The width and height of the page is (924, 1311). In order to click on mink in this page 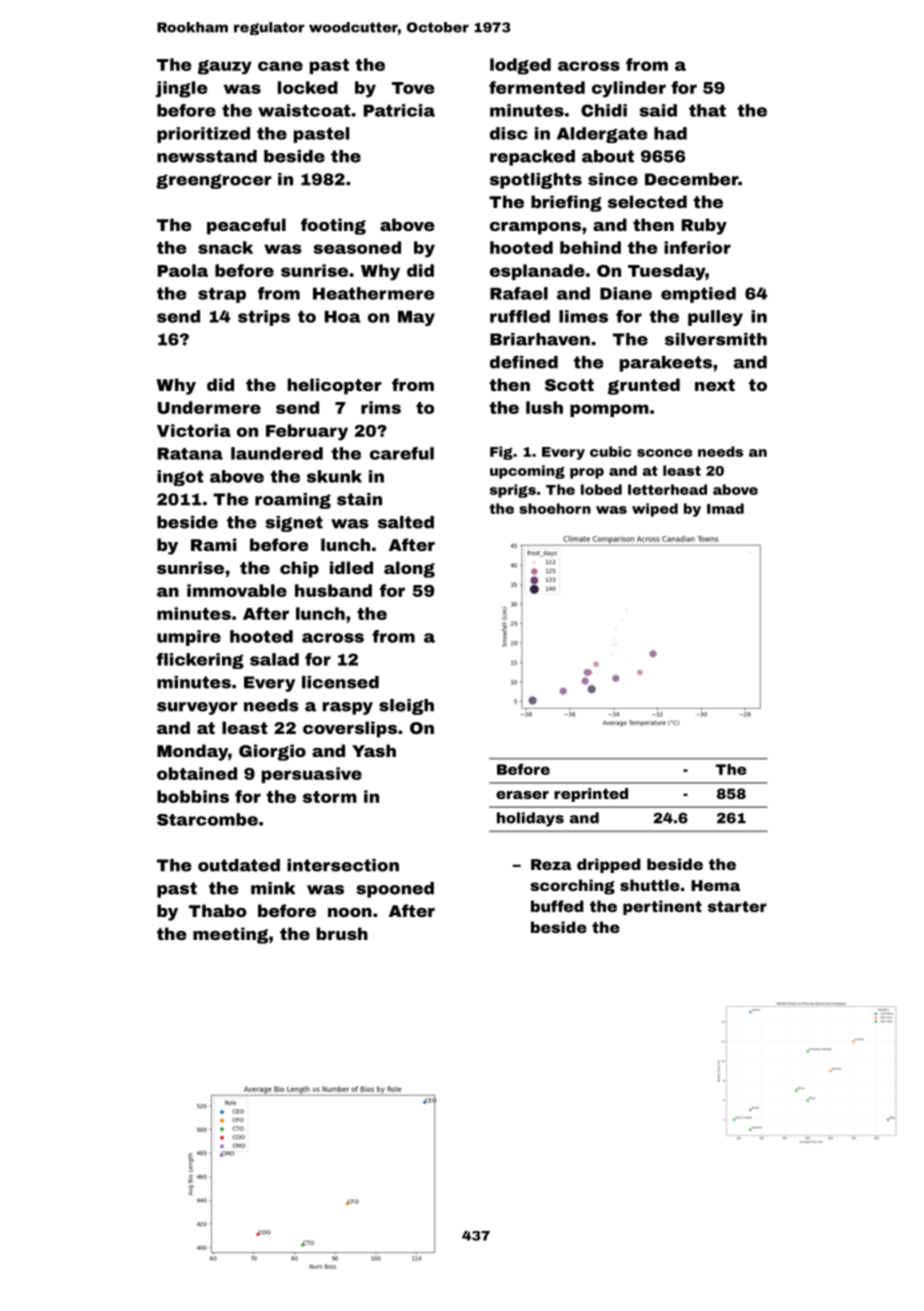, I will do `click(273, 888)`.
